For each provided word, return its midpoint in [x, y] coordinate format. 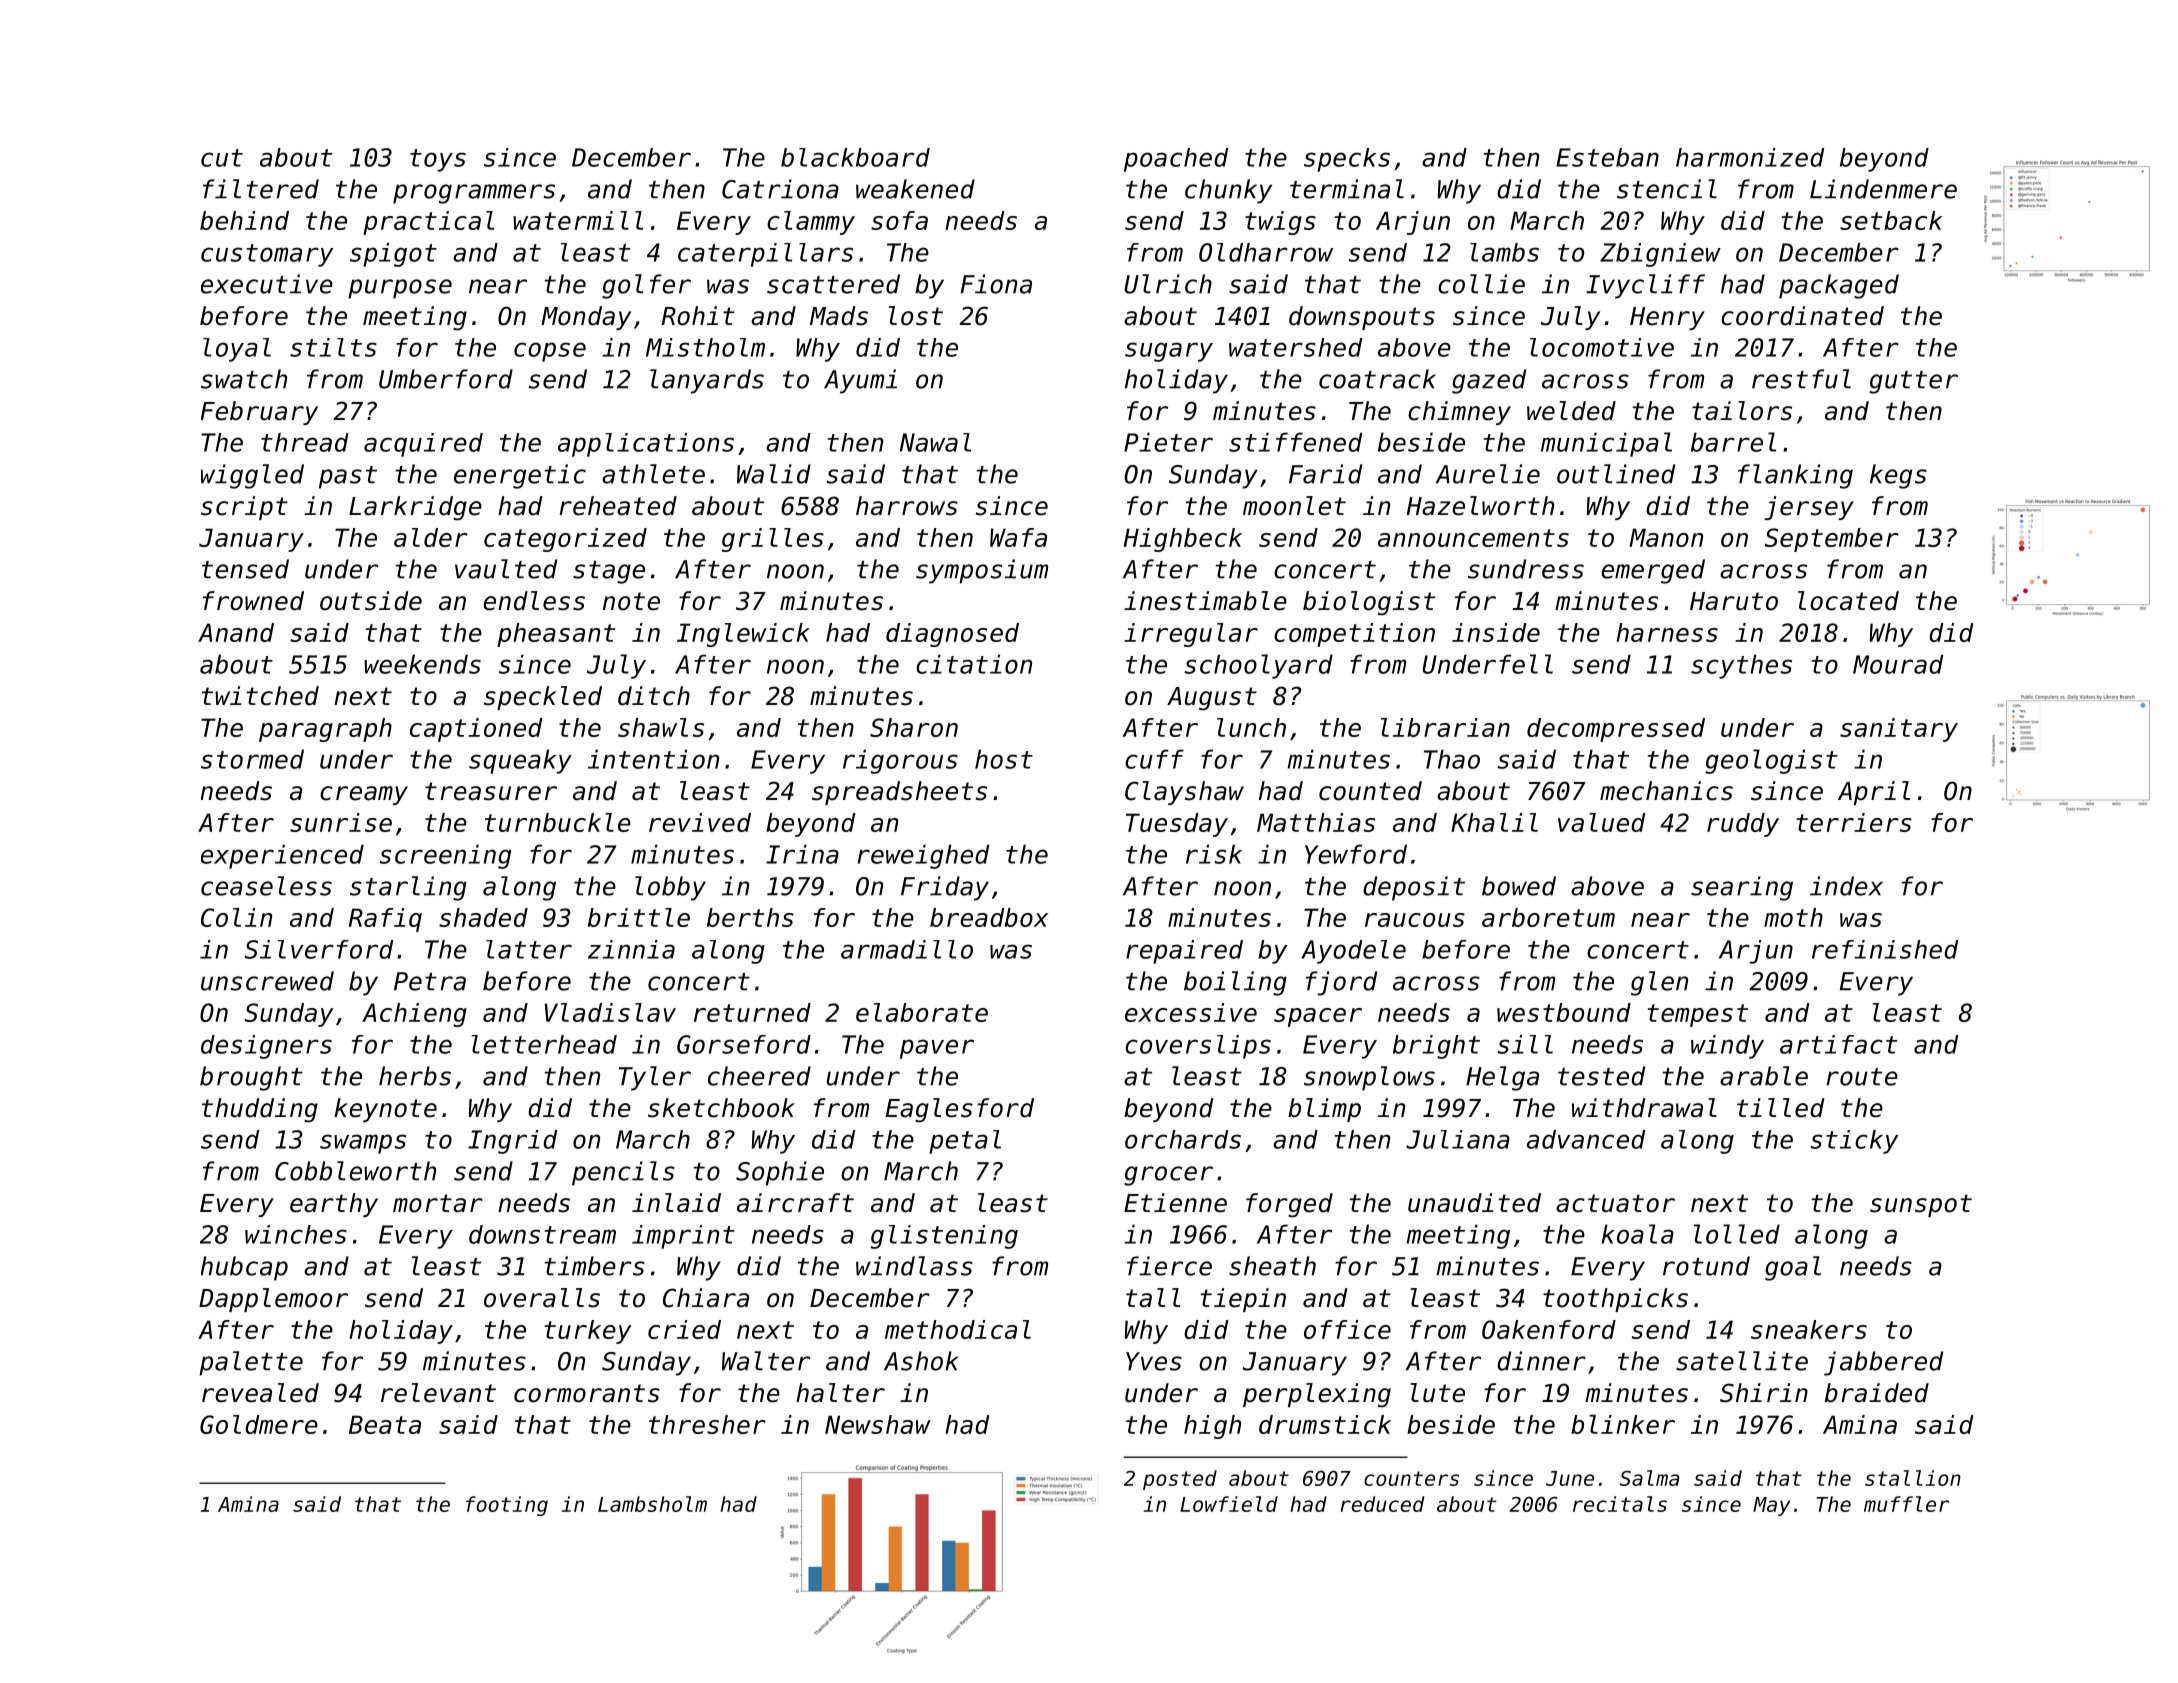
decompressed [1616, 730]
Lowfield [1229, 1504]
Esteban [1607, 157]
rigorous [900, 761]
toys [438, 160]
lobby [670, 888]
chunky [1228, 191]
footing [507, 1506]
